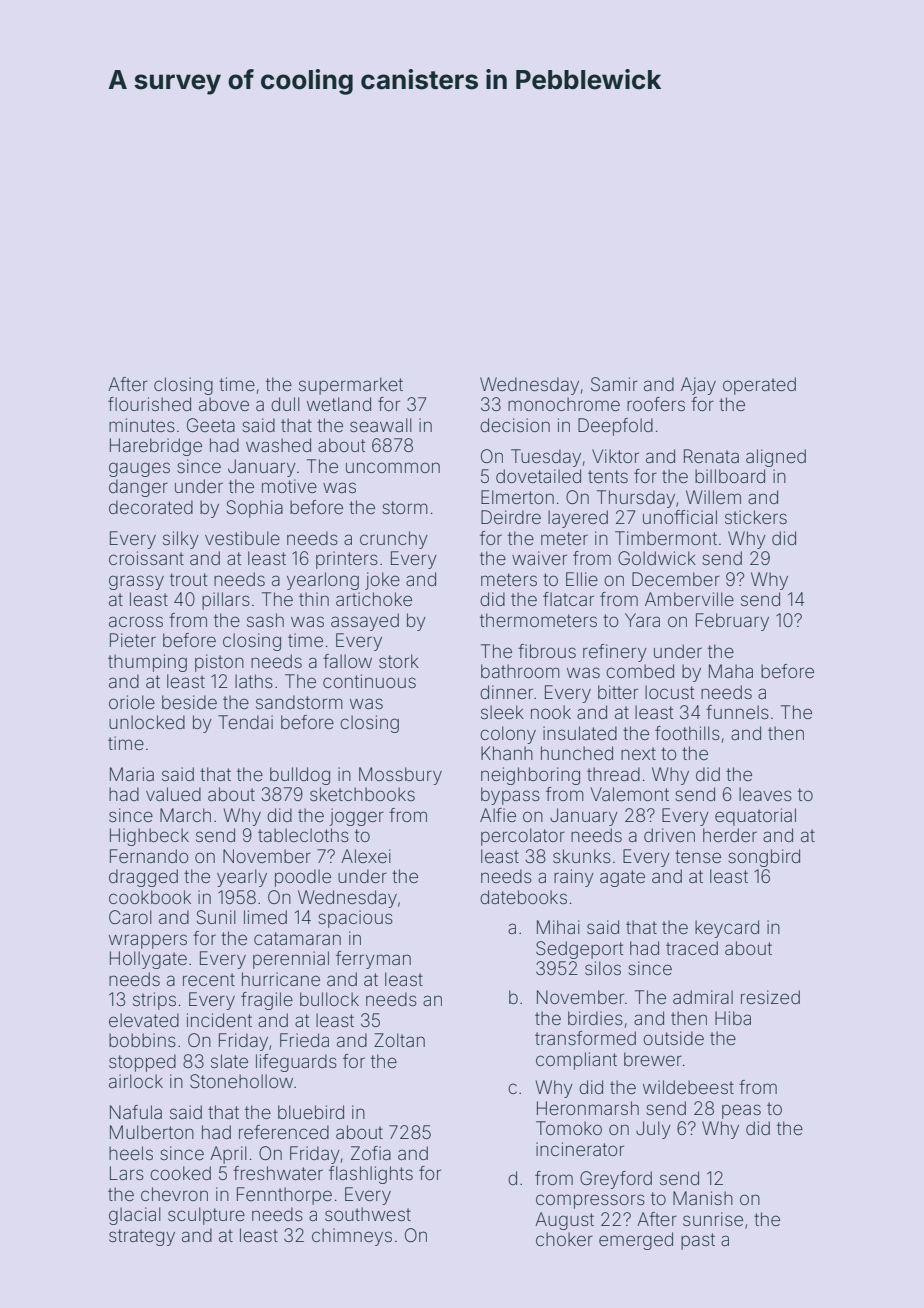  Describe the element at coordinates (759, 386) in the document. I see `operated` at that location.
